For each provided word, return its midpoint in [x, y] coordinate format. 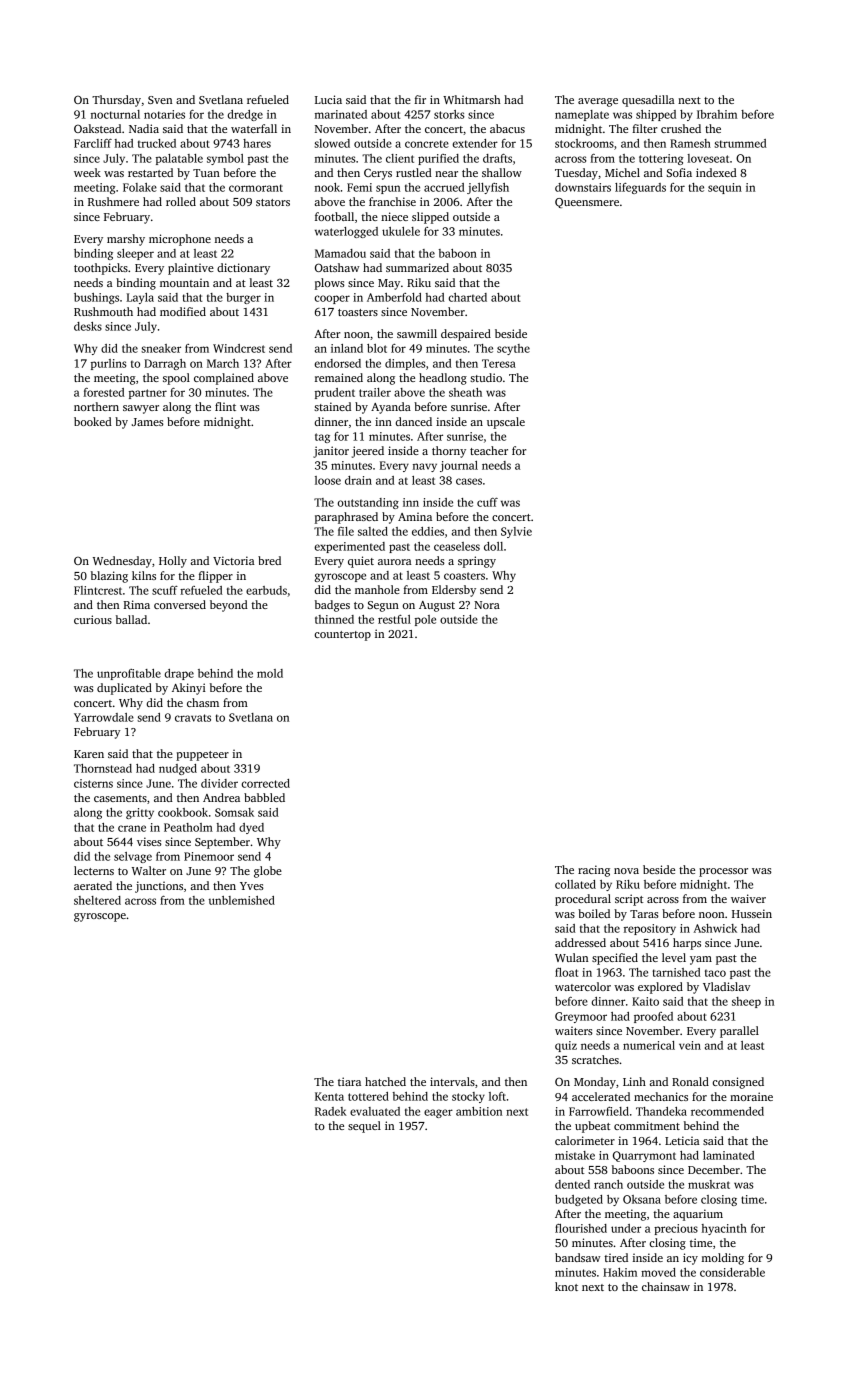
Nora [487, 605]
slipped [430, 218]
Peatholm [188, 827]
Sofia [679, 172]
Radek [331, 1111]
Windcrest [239, 348]
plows [330, 284]
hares [257, 143]
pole [425, 620]
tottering [661, 159]
